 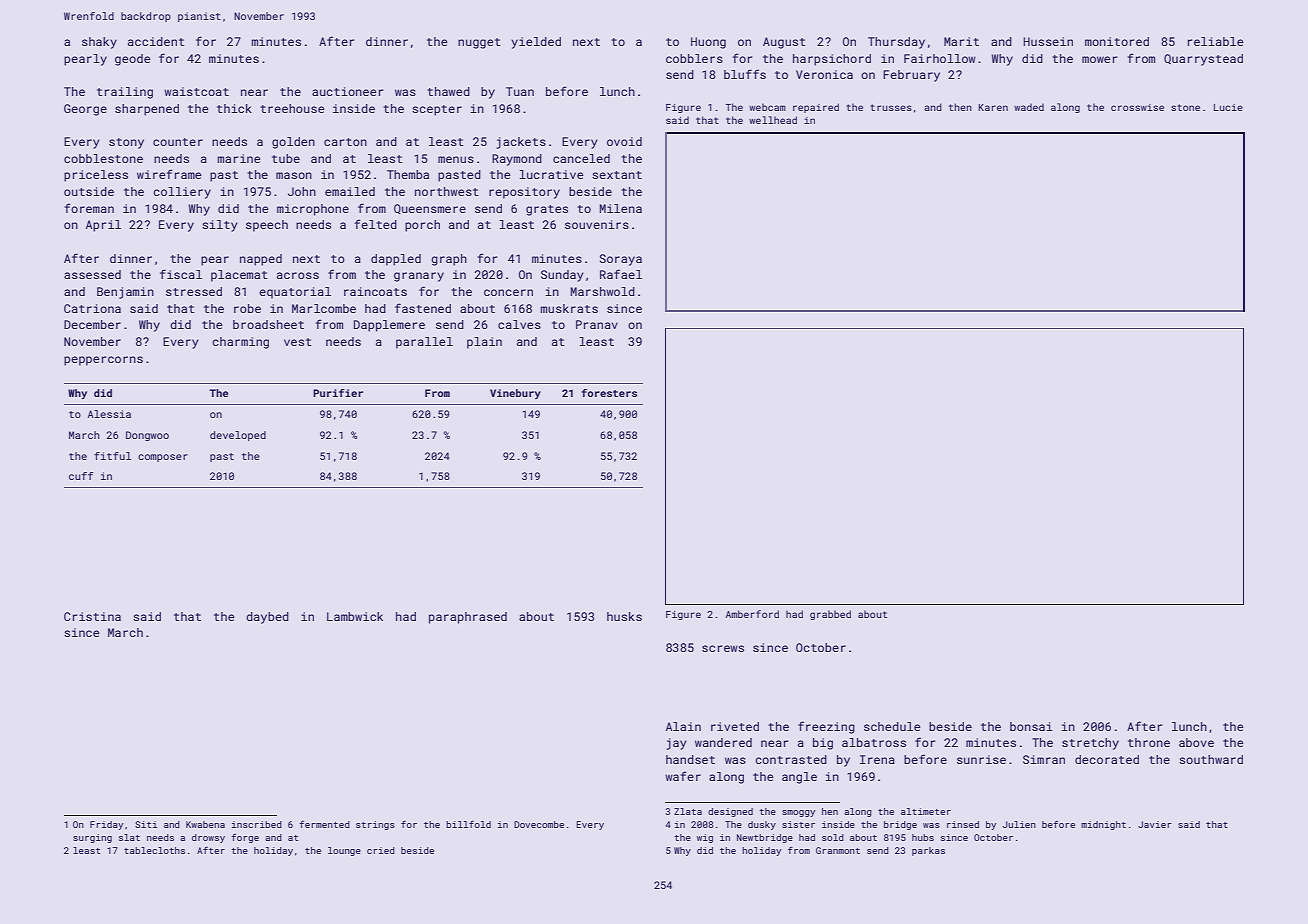 What do you see at coordinates (597, 324) in the screenshot?
I see `Pranav` at bounding box center [597, 324].
